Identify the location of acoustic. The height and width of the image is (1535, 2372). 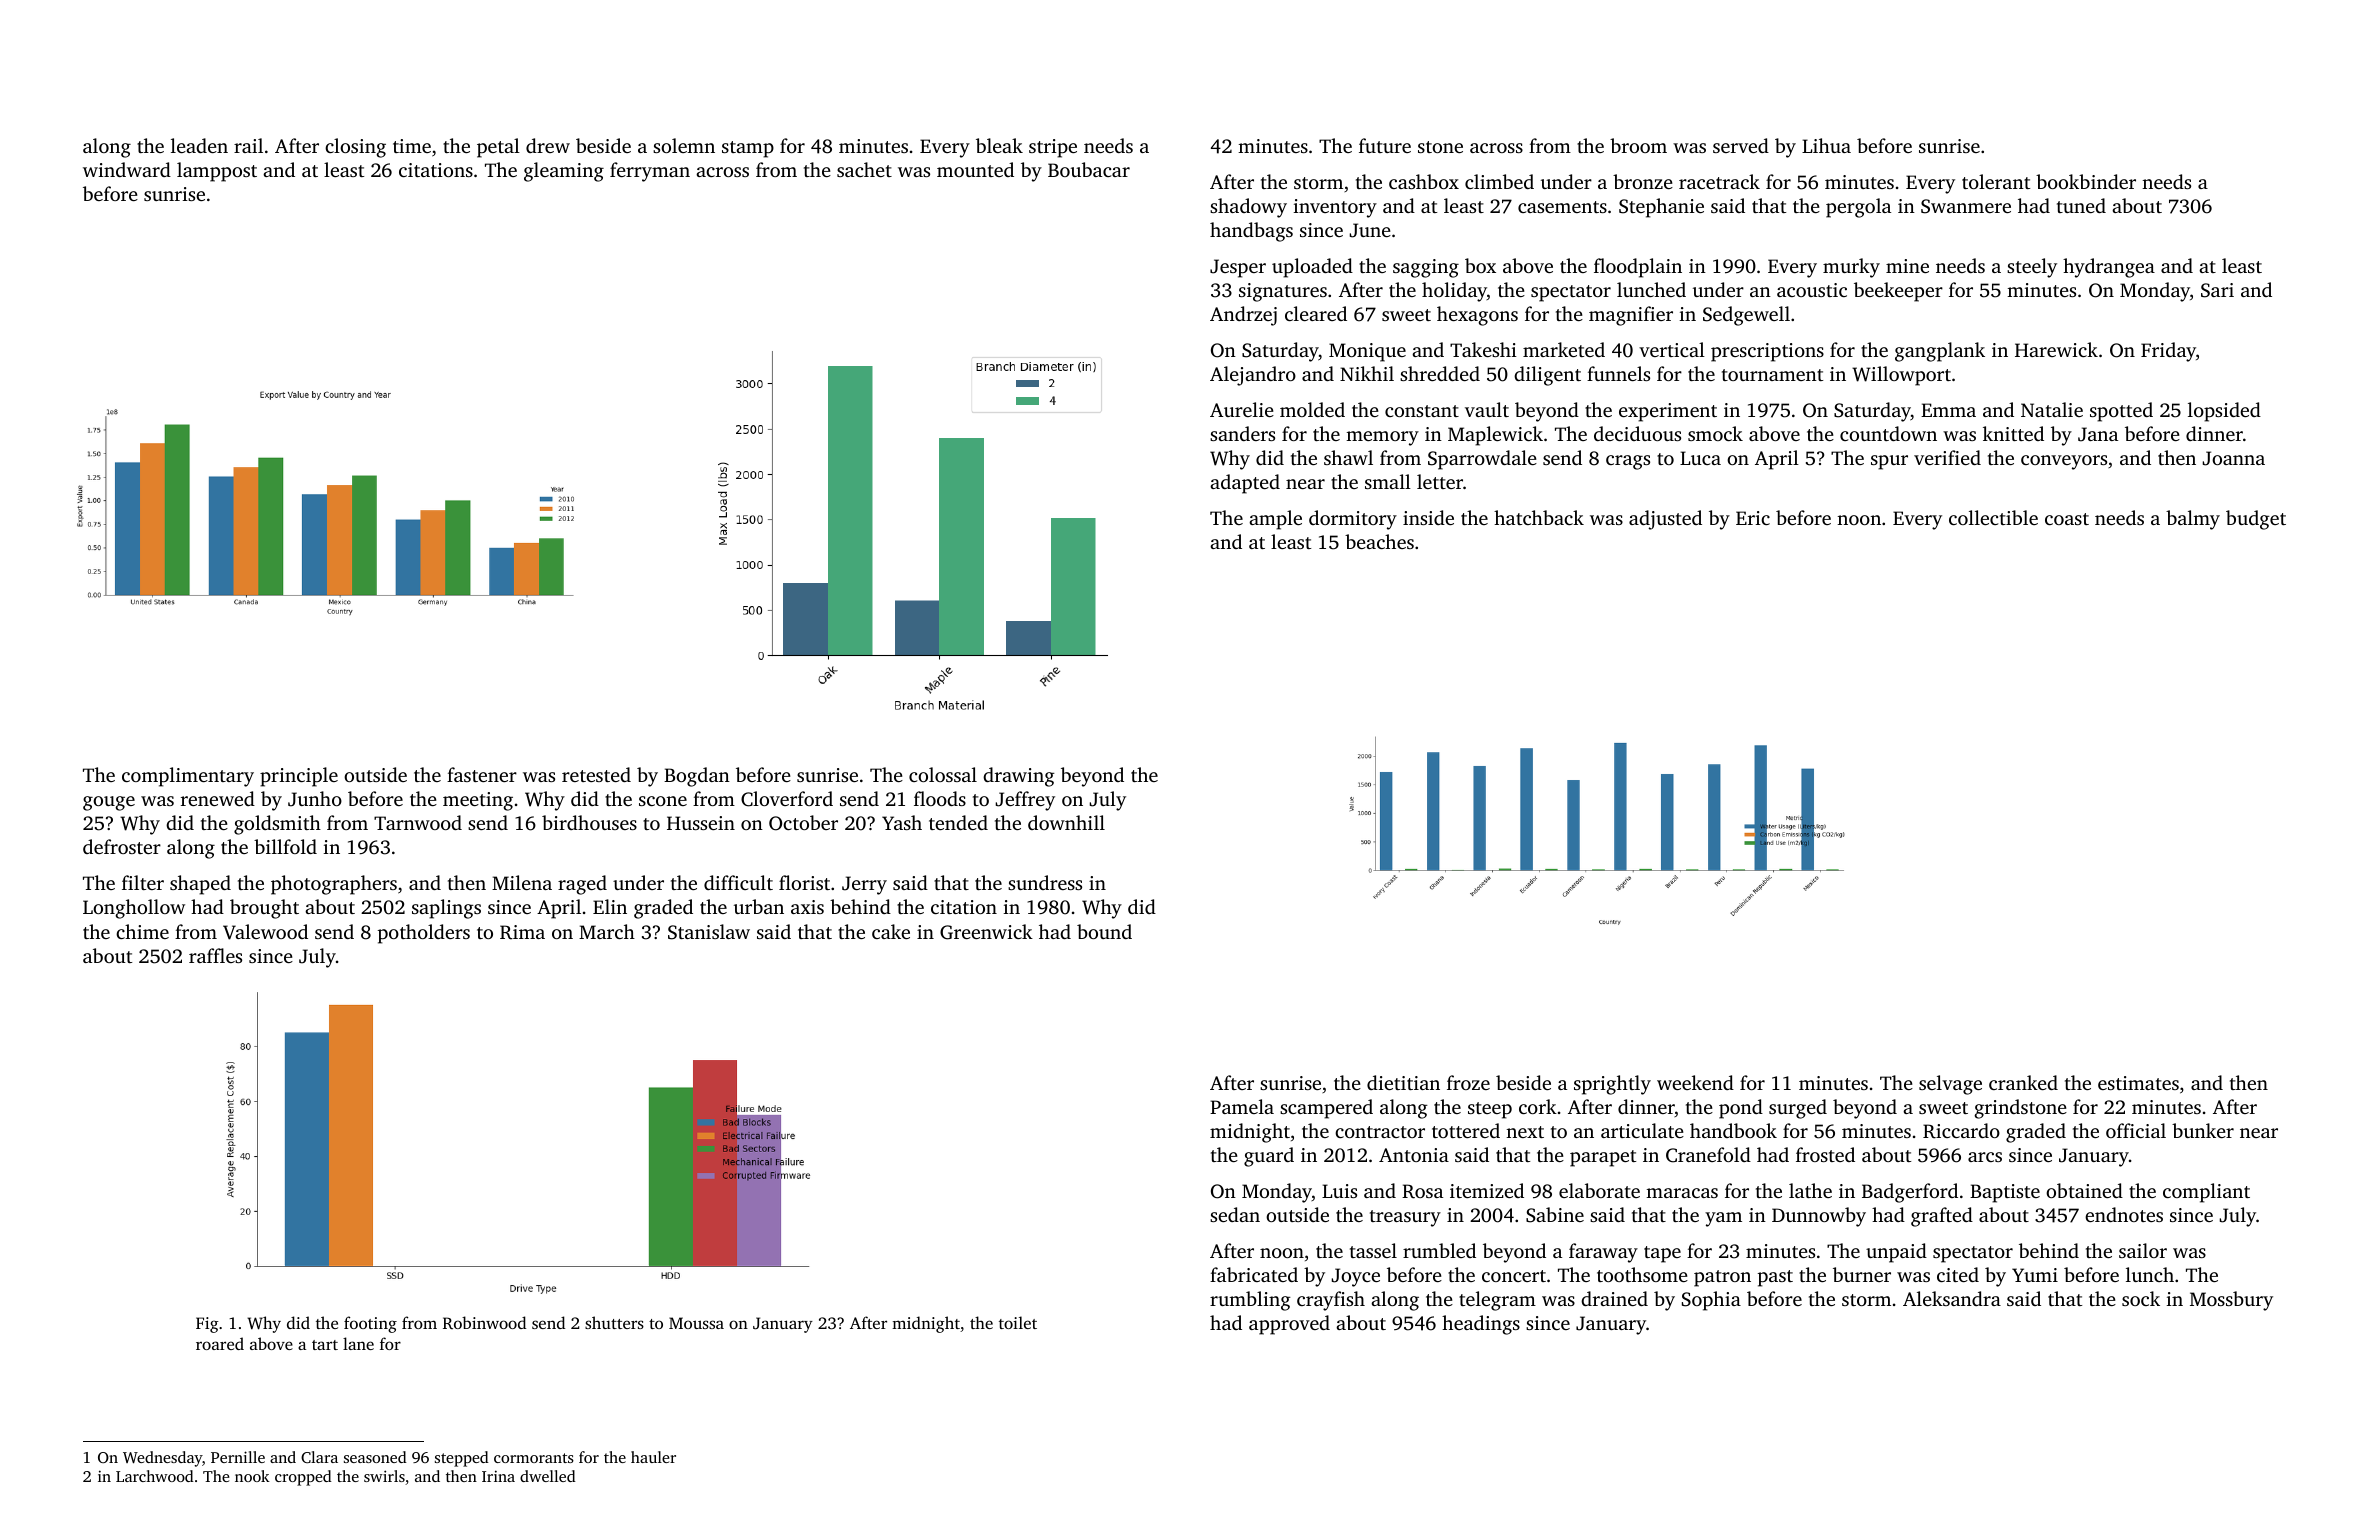
(1812, 290).
